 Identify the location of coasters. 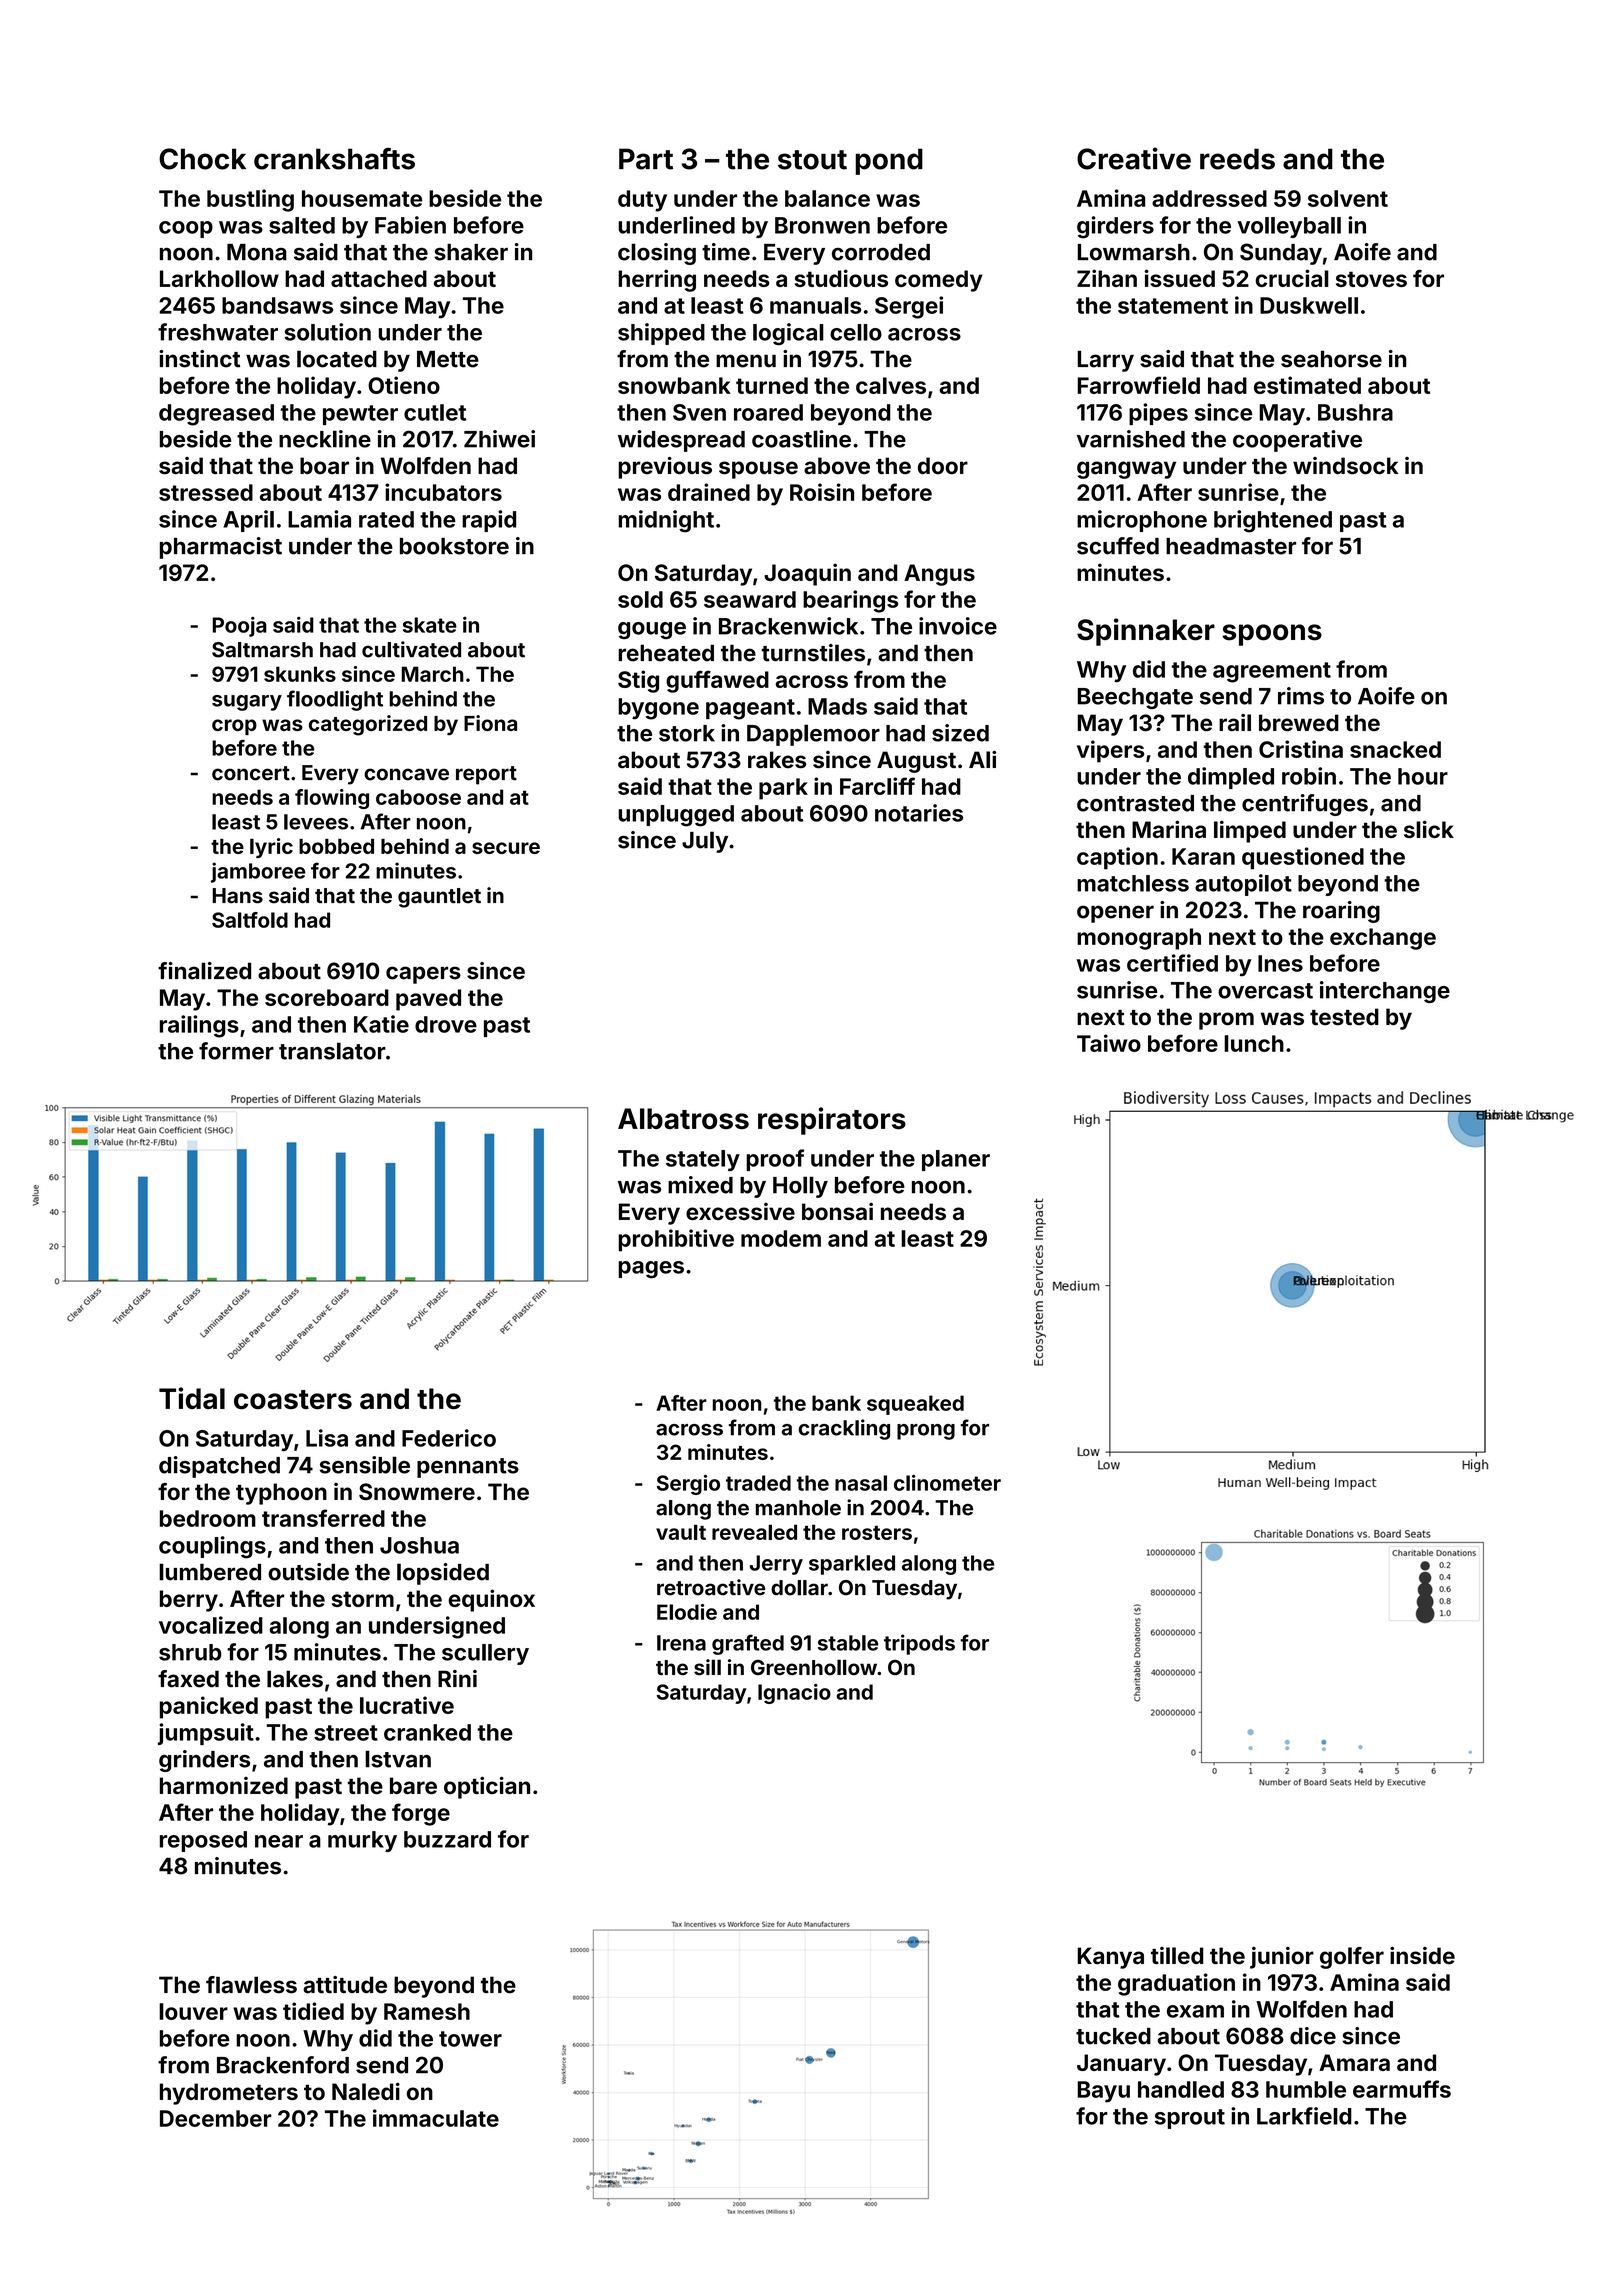
(293, 1399).
